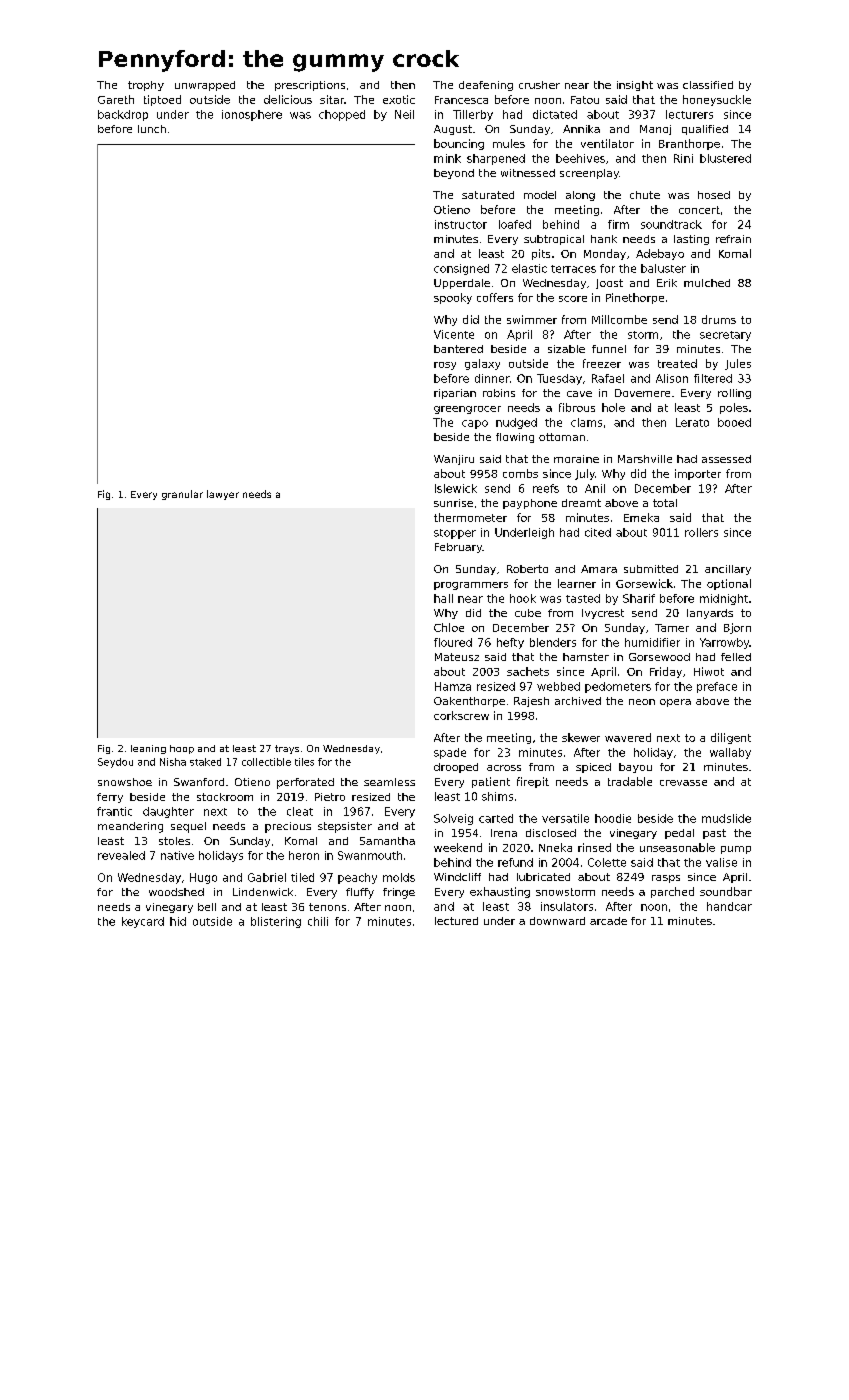 This screenshot has height=1400, width=849. I want to click on assessed, so click(726, 459).
